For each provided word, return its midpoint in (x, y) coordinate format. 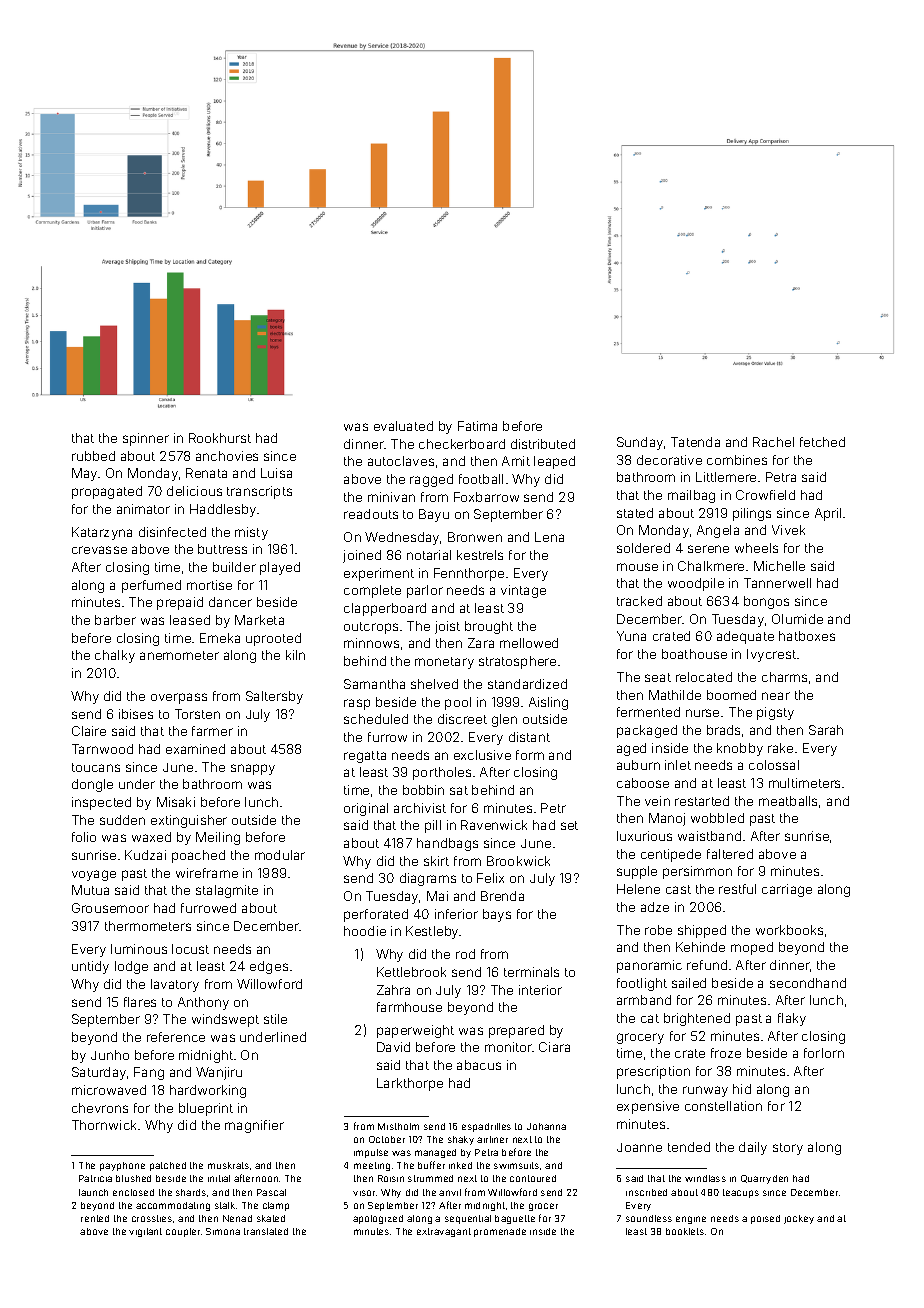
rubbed (93, 456)
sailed (689, 983)
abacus (479, 1065)
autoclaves (401, 461)
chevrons (100, 1108)
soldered (643, 548)
